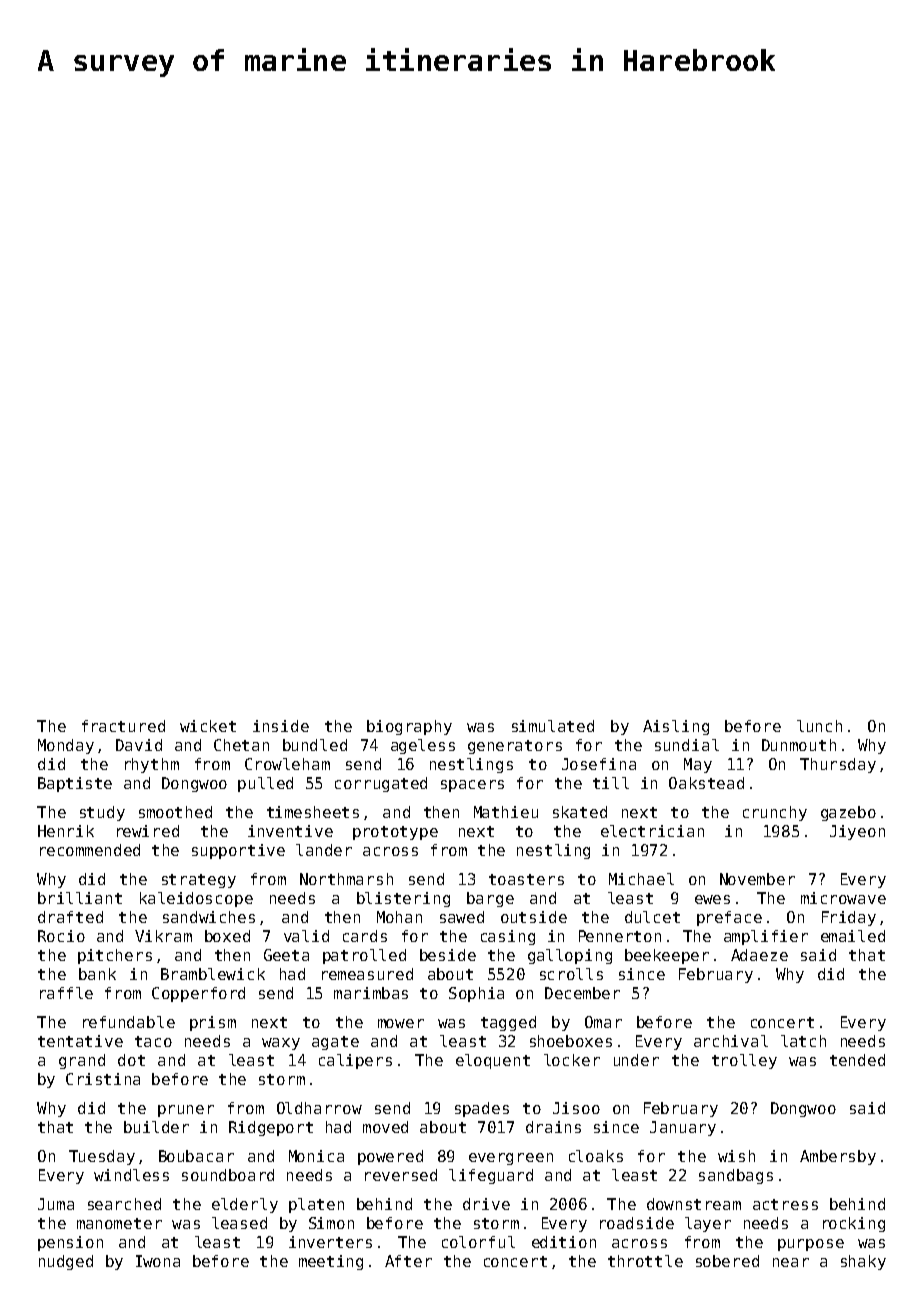  What do you see at coordinates (645, 1261) in the screenshot?
I see `throttle` at bounding box center [645, 1261].
